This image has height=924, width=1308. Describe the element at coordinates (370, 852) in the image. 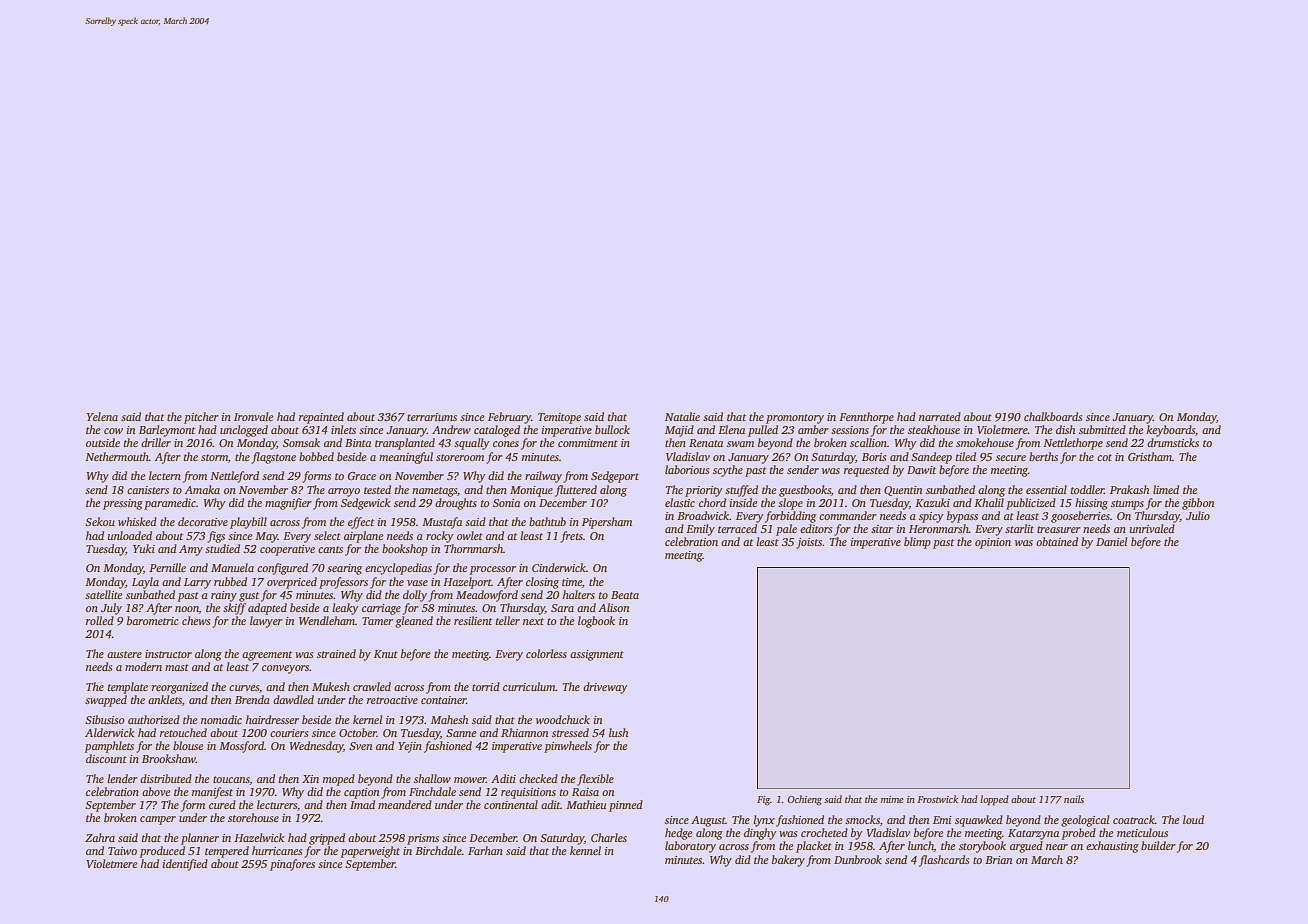

I see `paperweight` at that location.
